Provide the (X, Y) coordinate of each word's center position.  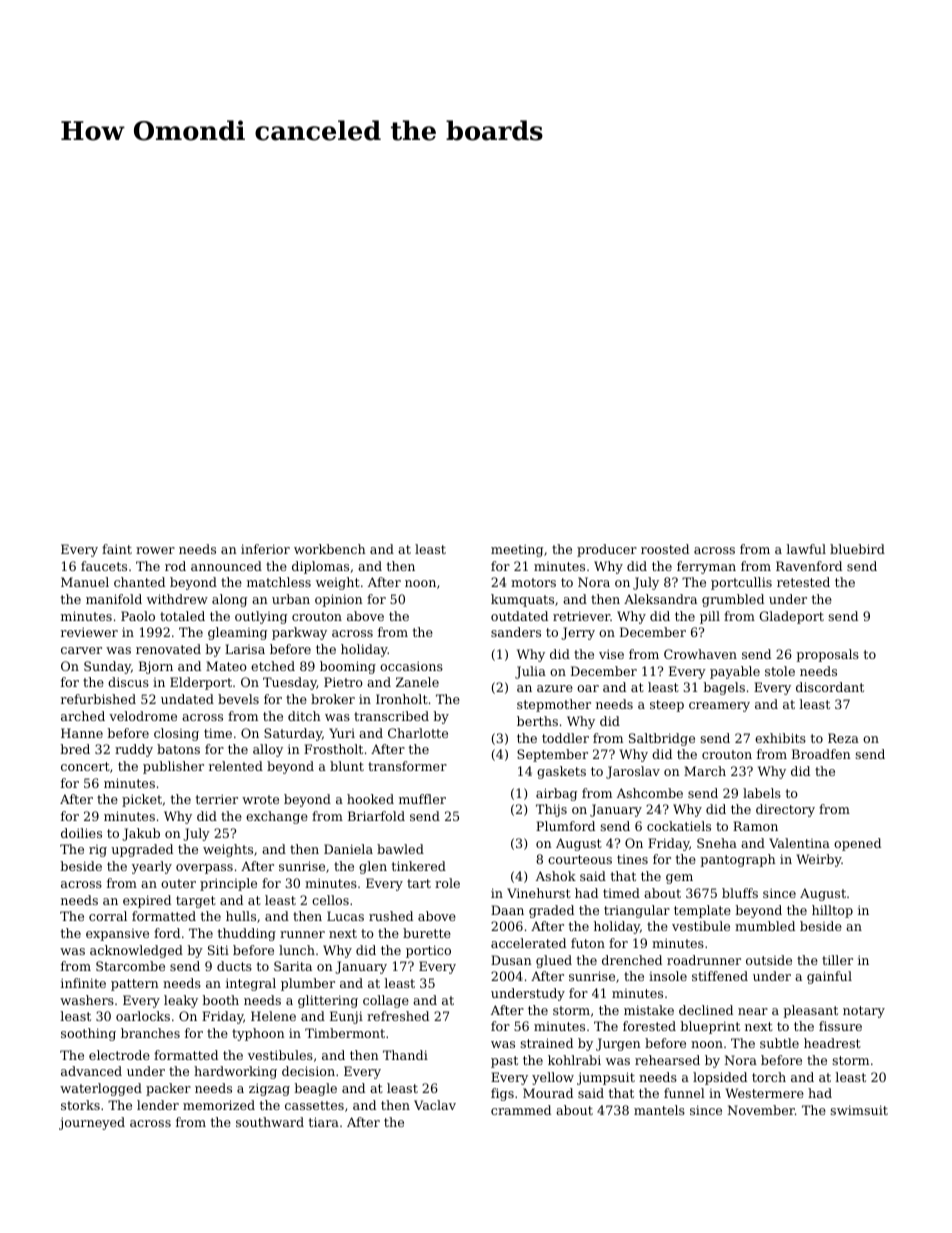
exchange (277, 817)
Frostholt (333, 749)
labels (762, 793)
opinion (339, 600)
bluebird (857, 549)
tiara (323, 1122)
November (761, 1110)
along (229, 600)
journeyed (92, 1123)
